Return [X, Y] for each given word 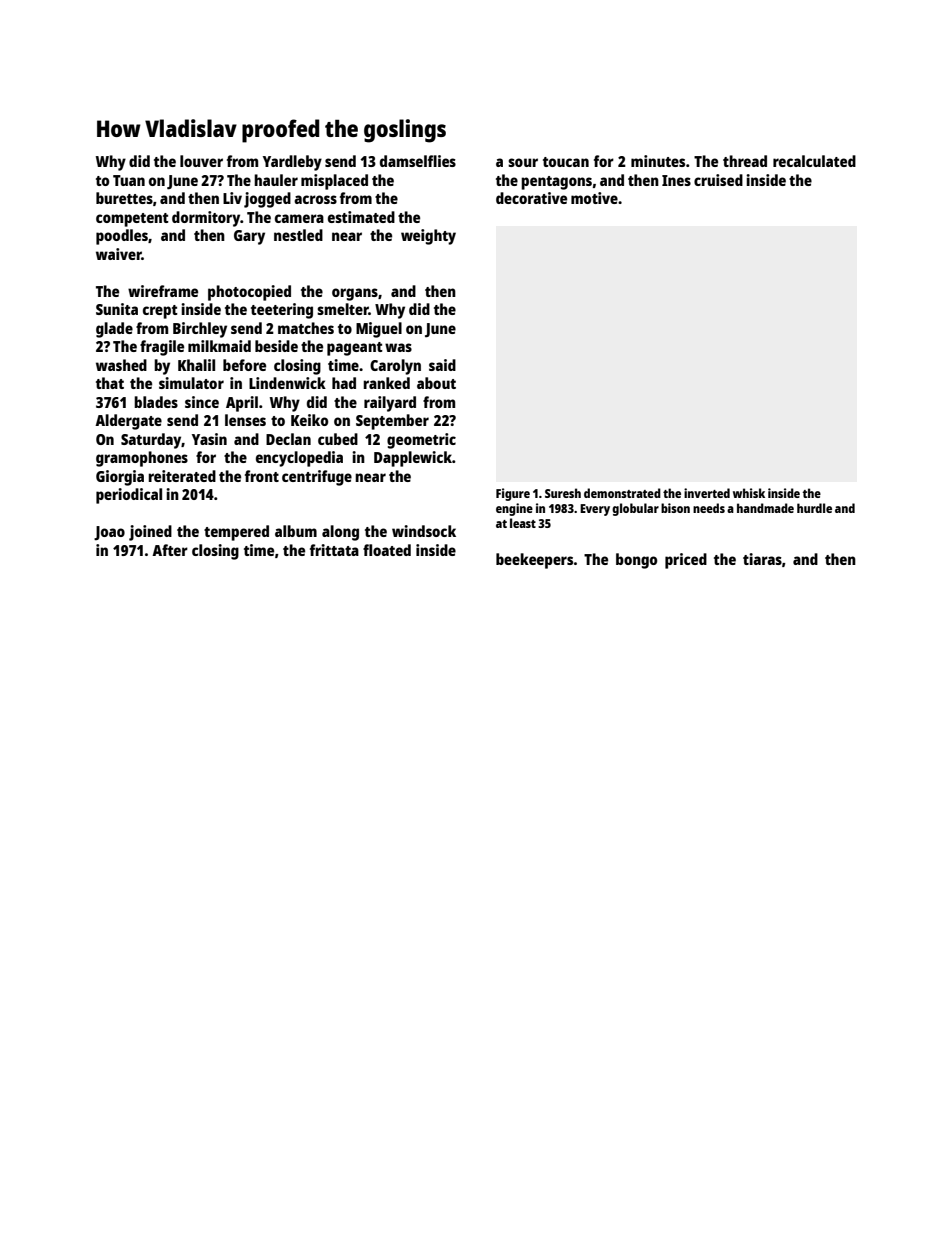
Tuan [129, 180]
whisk [749, 493]
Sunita [117, 309]
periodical [129, 496]
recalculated [814, 161]
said [442, 365]
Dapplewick [413, 459]
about [436, 383]
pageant [355, 349]
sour [523, 162]
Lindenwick [287, 383]
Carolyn [395, 367]
